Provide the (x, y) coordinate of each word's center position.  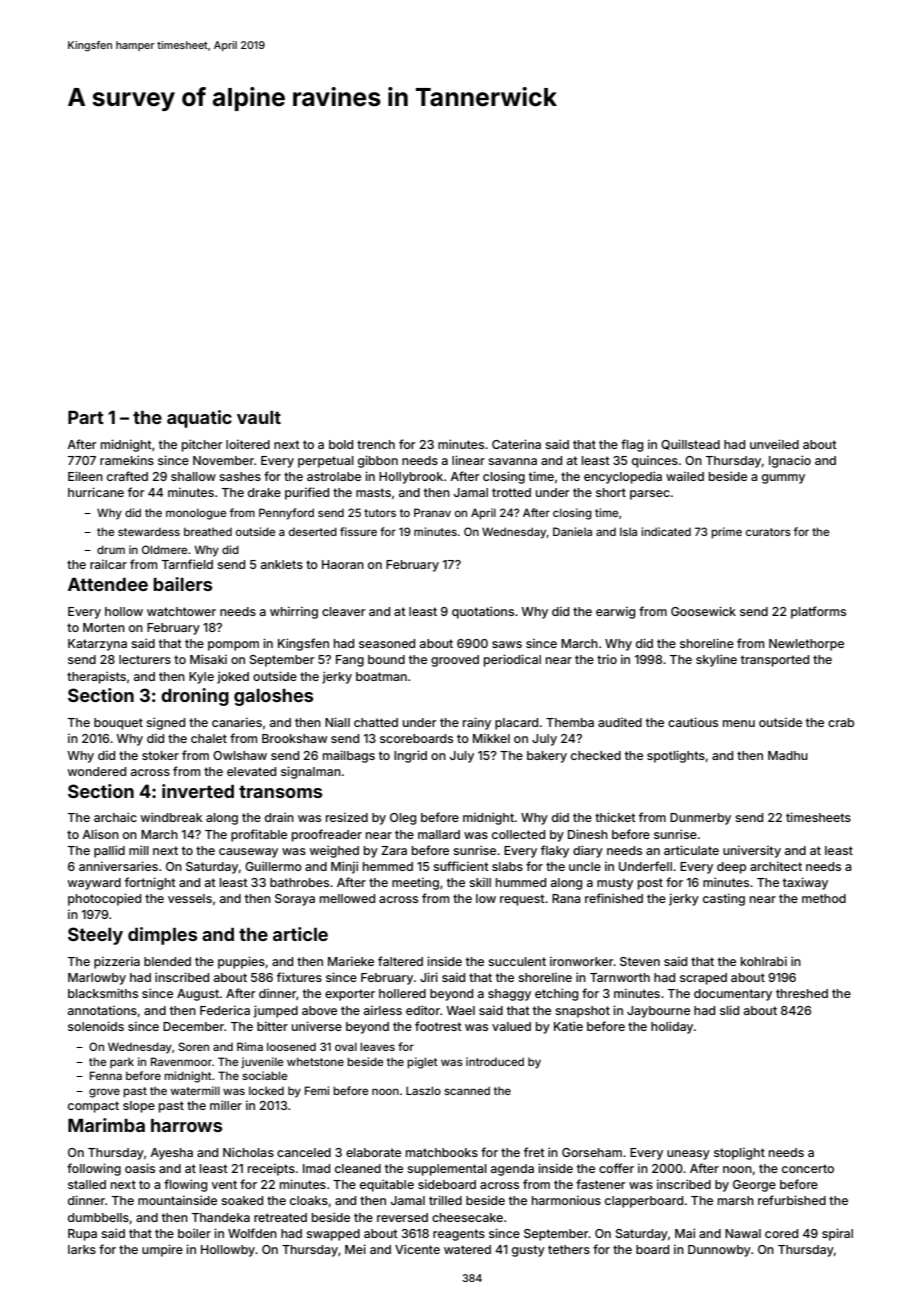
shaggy (509, 995)
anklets (282, 564)
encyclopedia (623, 477)
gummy (783, 479)
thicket (615, 817)
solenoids (96, 1026)
